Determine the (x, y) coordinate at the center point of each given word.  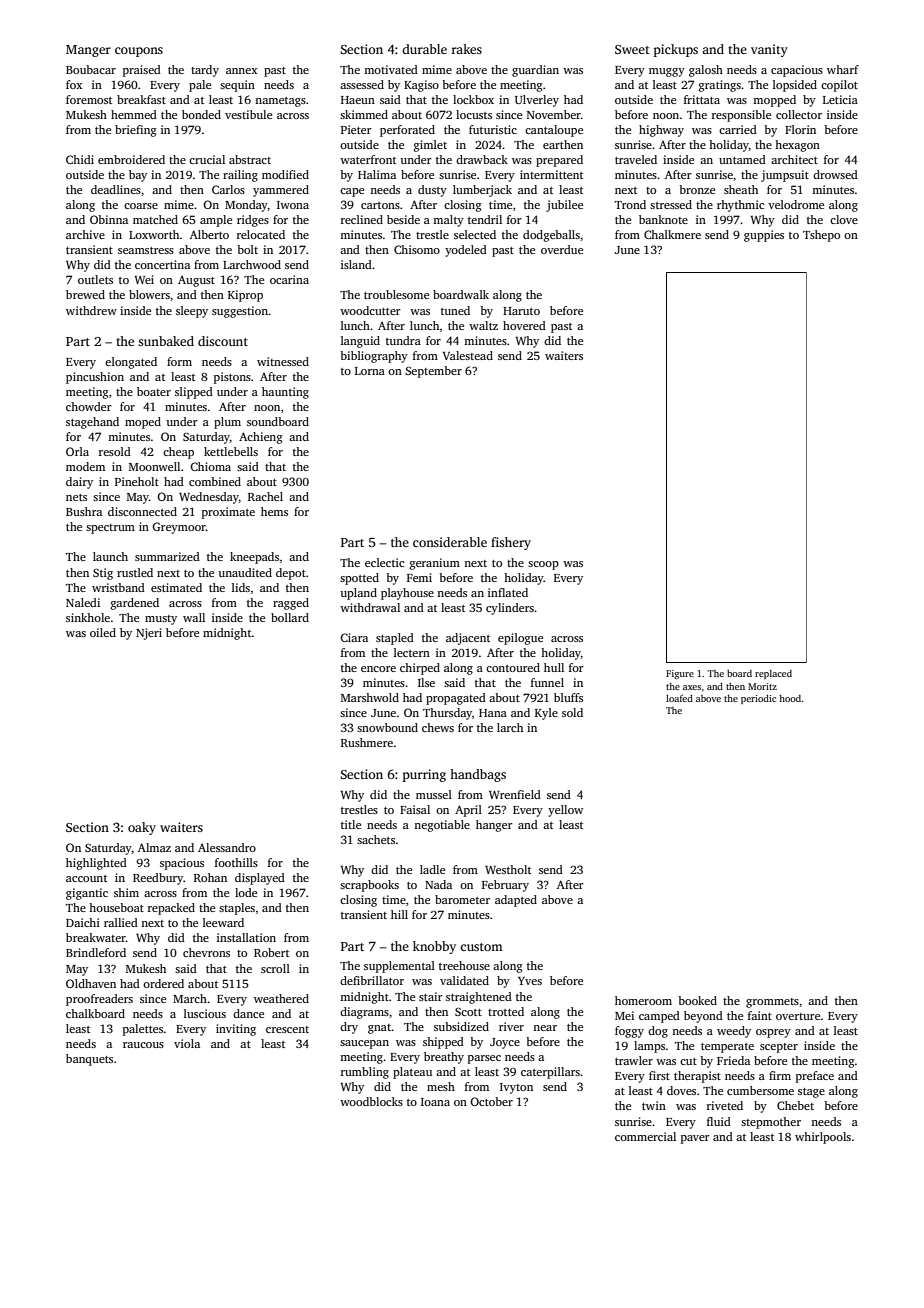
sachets (376, 839)
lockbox (473, 99)
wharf (843, 69)
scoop (543, 565)
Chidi (80, 159)
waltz (483, 325)
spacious (182, 864)
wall (194, 617)
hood (790, 698)
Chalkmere (672, 234)
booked (697, 1000)
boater (154, 391)
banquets (89, 1060)
